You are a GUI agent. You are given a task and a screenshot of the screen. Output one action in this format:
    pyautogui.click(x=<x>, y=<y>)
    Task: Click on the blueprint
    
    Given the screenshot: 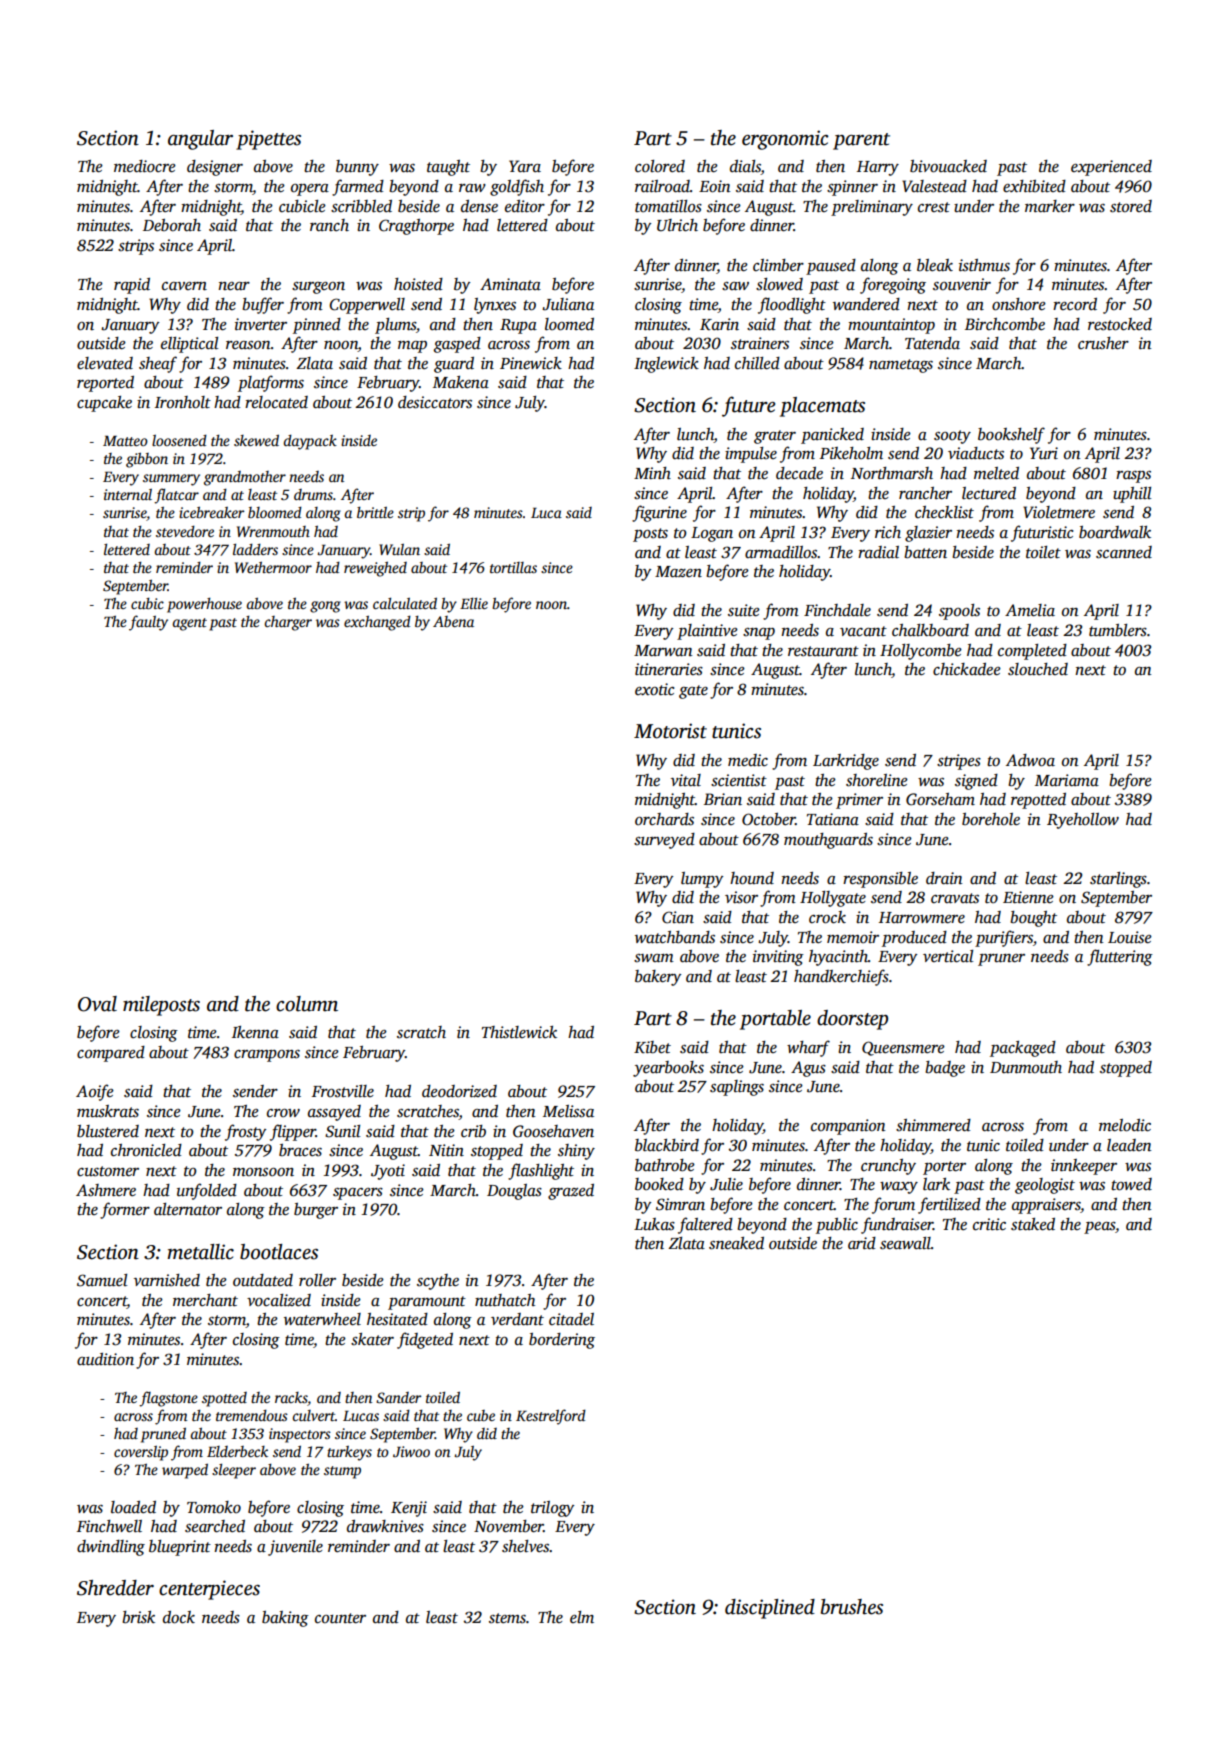 What is the action you would take?
    pyautogui.click(x=180, y=1548)
